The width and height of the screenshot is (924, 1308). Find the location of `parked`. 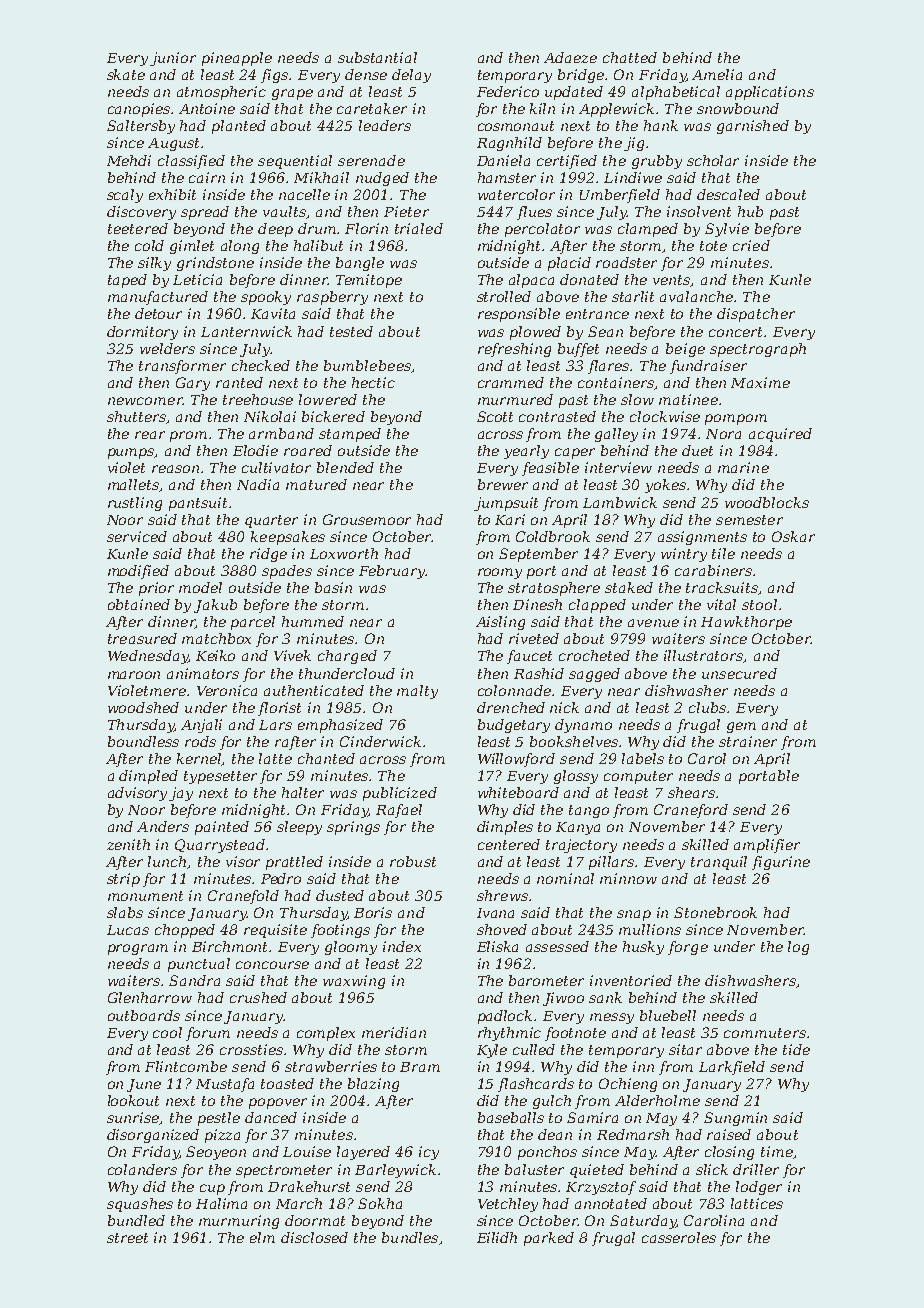

parked is located at coordinates (549, 1239).
